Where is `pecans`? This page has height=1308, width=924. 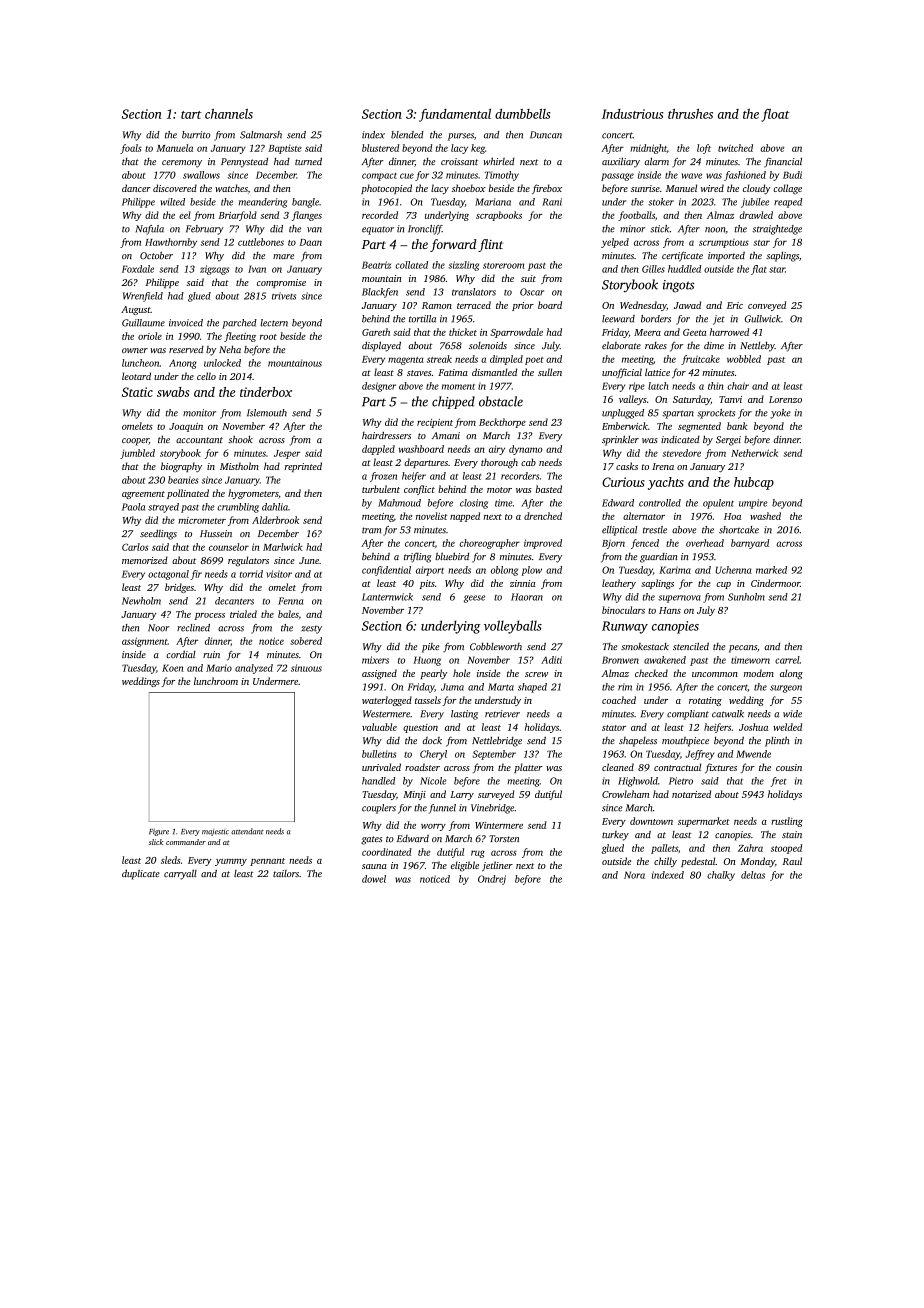 pecans is located at coordinates (743, 649).
